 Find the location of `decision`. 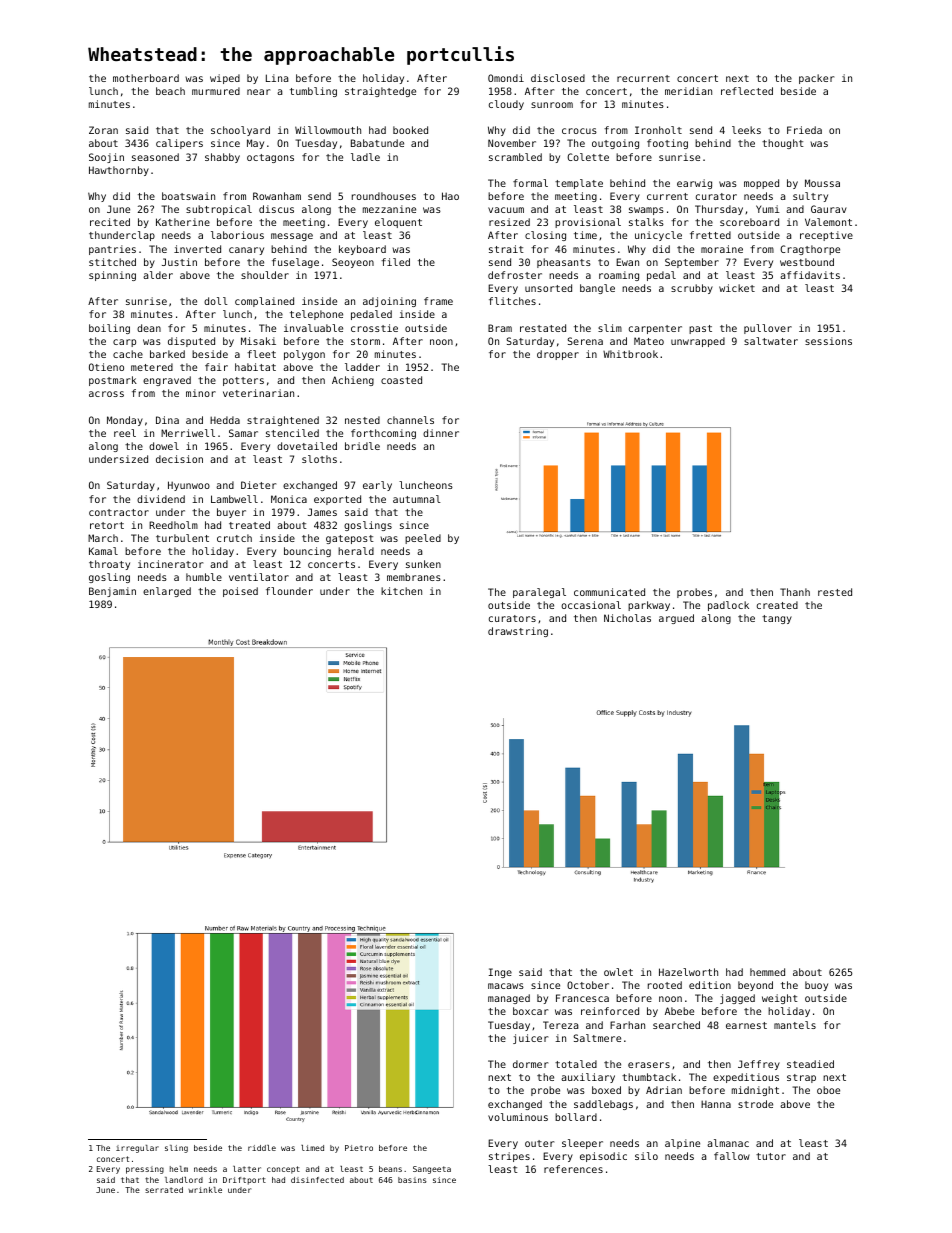

decision is located at coordinates (179, 459).
